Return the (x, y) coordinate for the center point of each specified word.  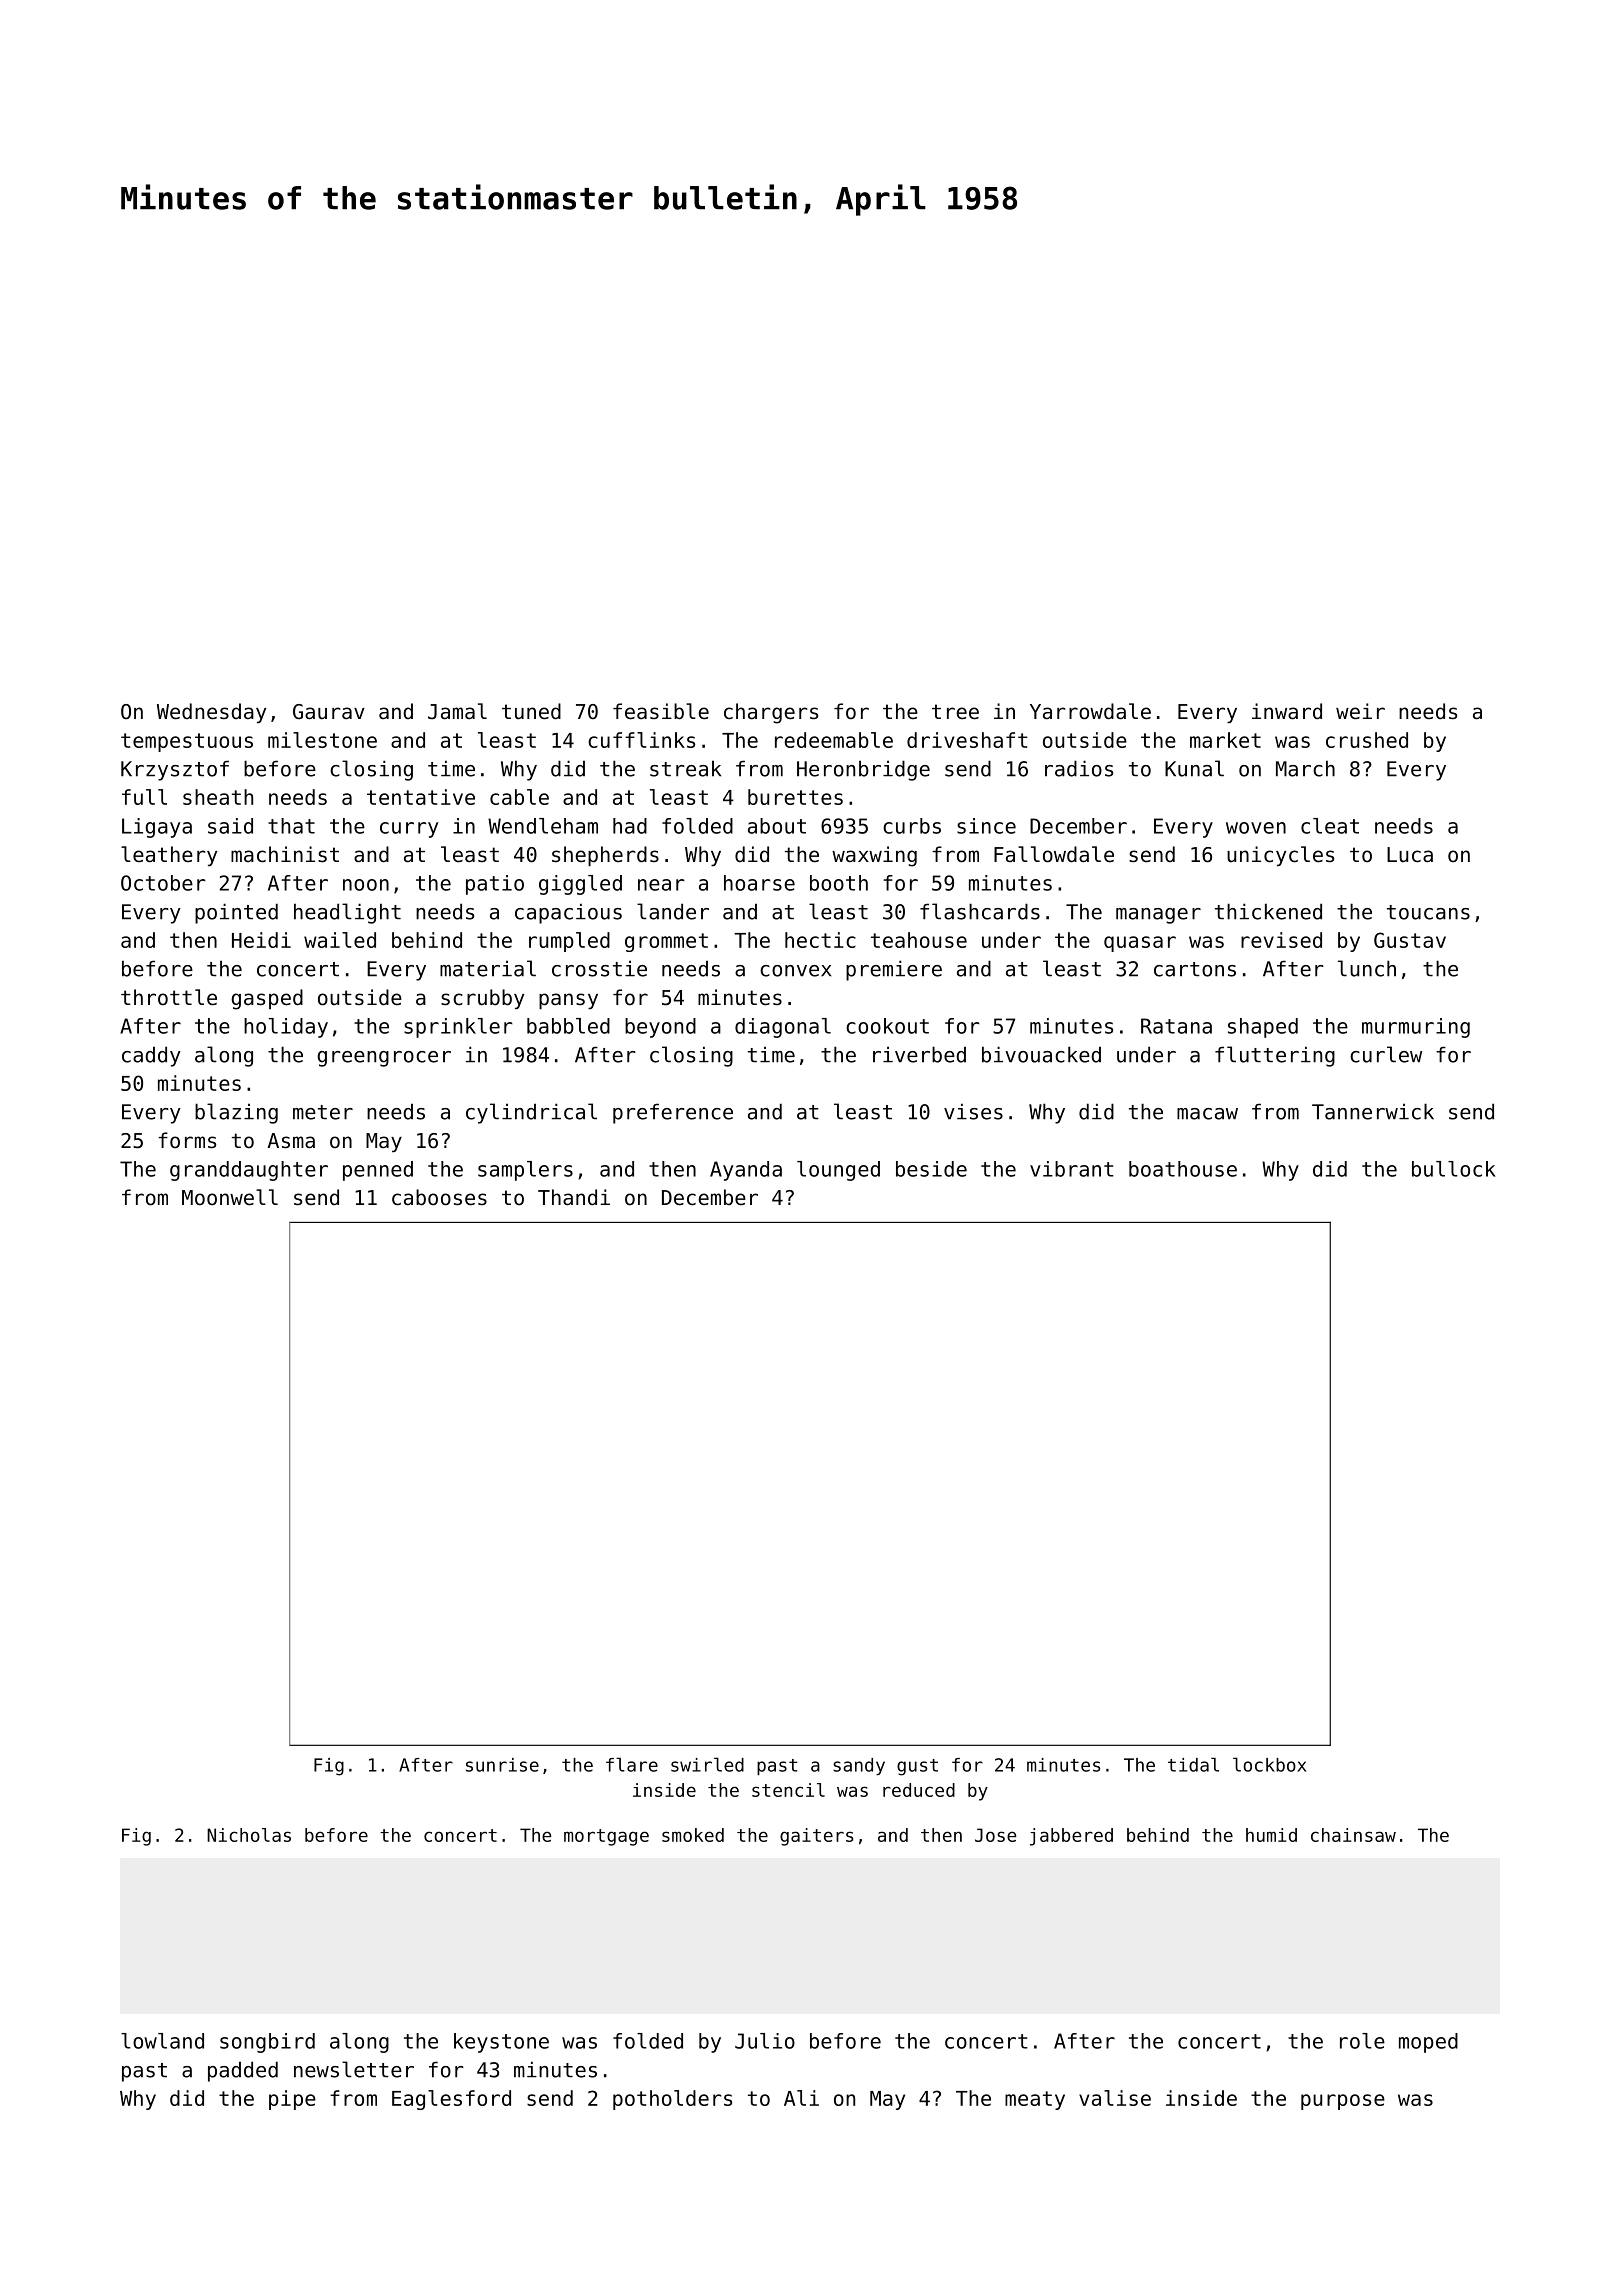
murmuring (1416, 1028)
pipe (292, 2100)
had (630, 826)
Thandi (574, 1197)
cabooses (439, 1197)
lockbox (1269, 1764)
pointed (236, 913)
